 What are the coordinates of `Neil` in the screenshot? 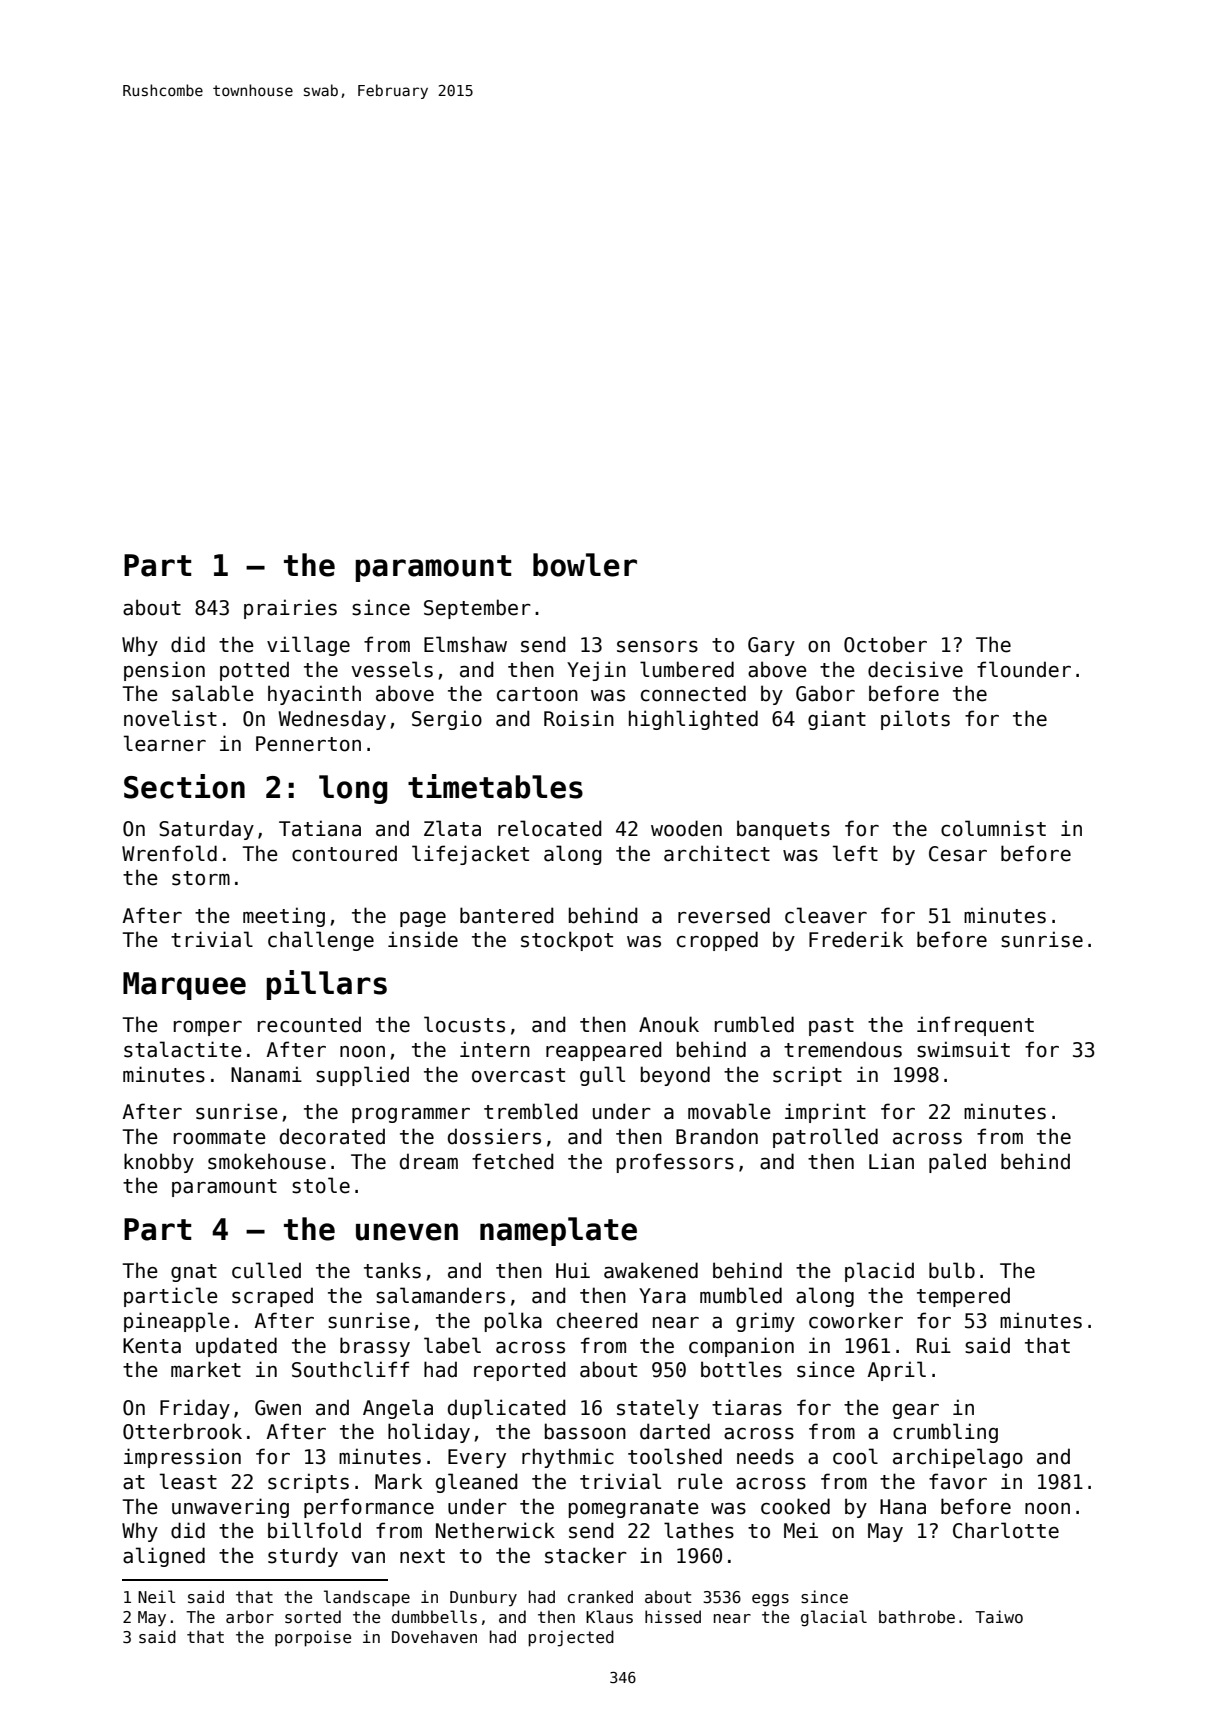 It's located at (157, 1596).
